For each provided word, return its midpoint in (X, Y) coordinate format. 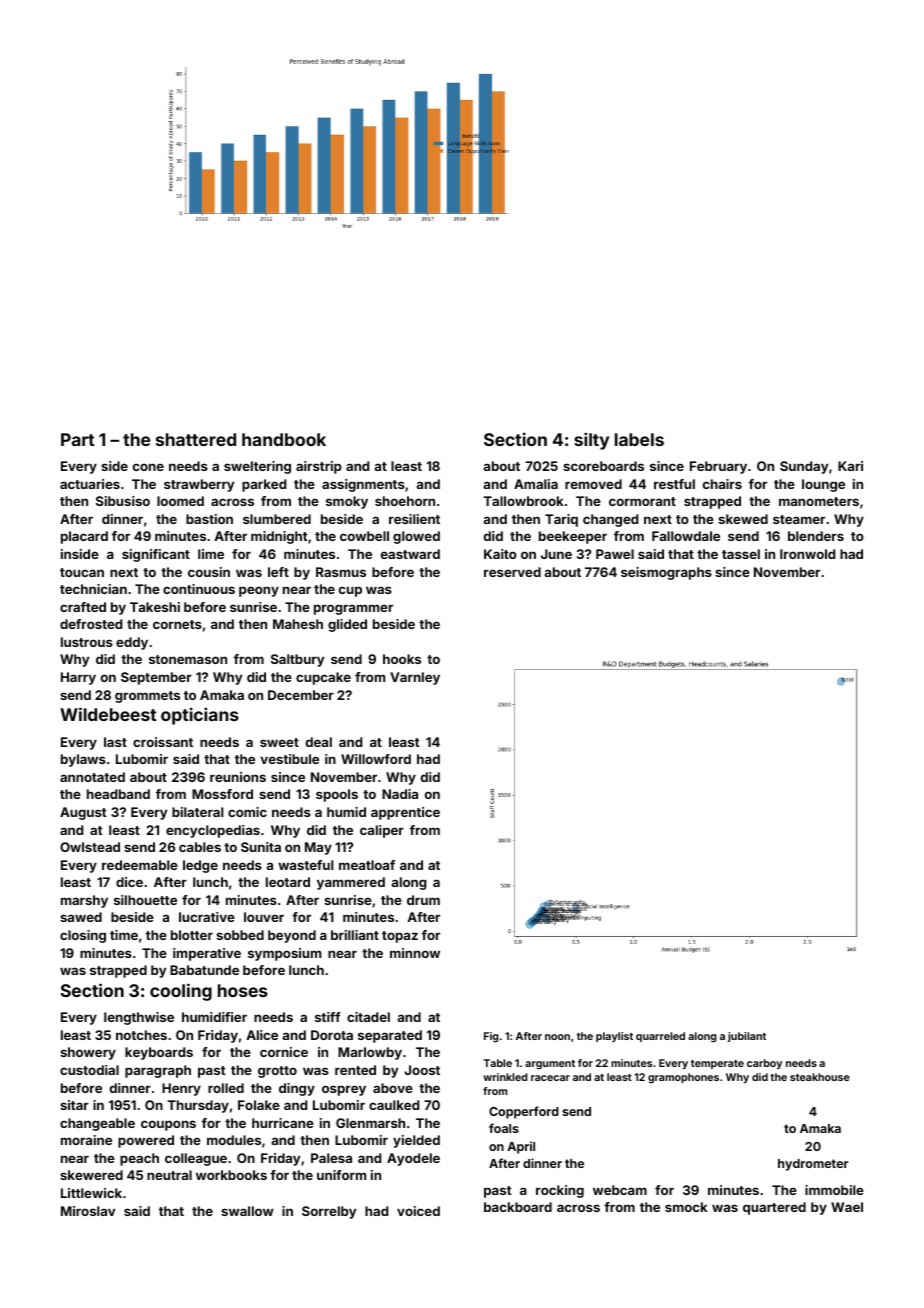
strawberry (199, 485)
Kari (850, 466)
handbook (284, 439)
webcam (620, 1190)
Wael (847, 1207)
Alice (262, 1035)
